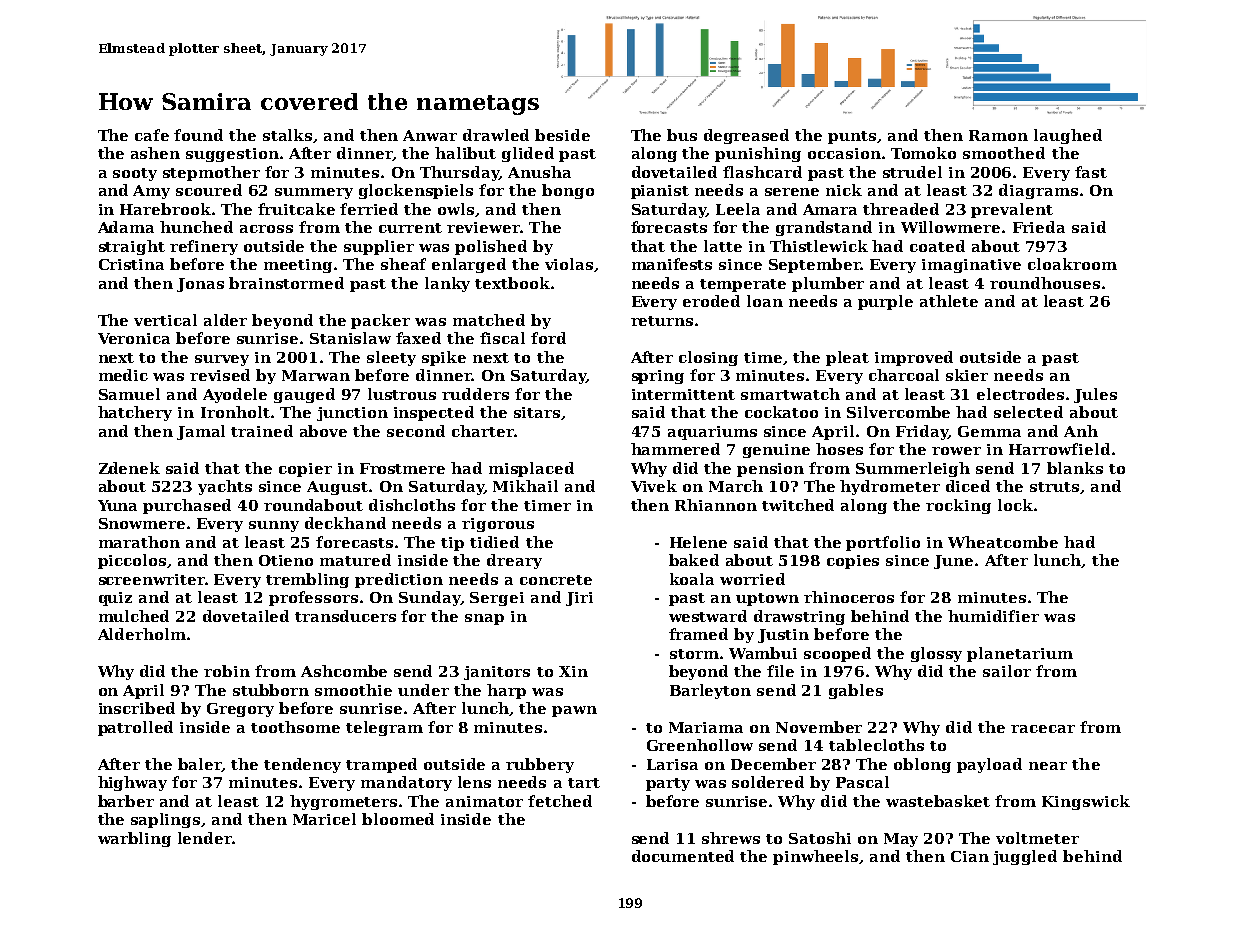 Image resolution: width=1233 pixels, height=952 pixels. What do you see at coordinates (956, 451) in the screenshot?
I see `rower` at bounding box center [956, 451].
